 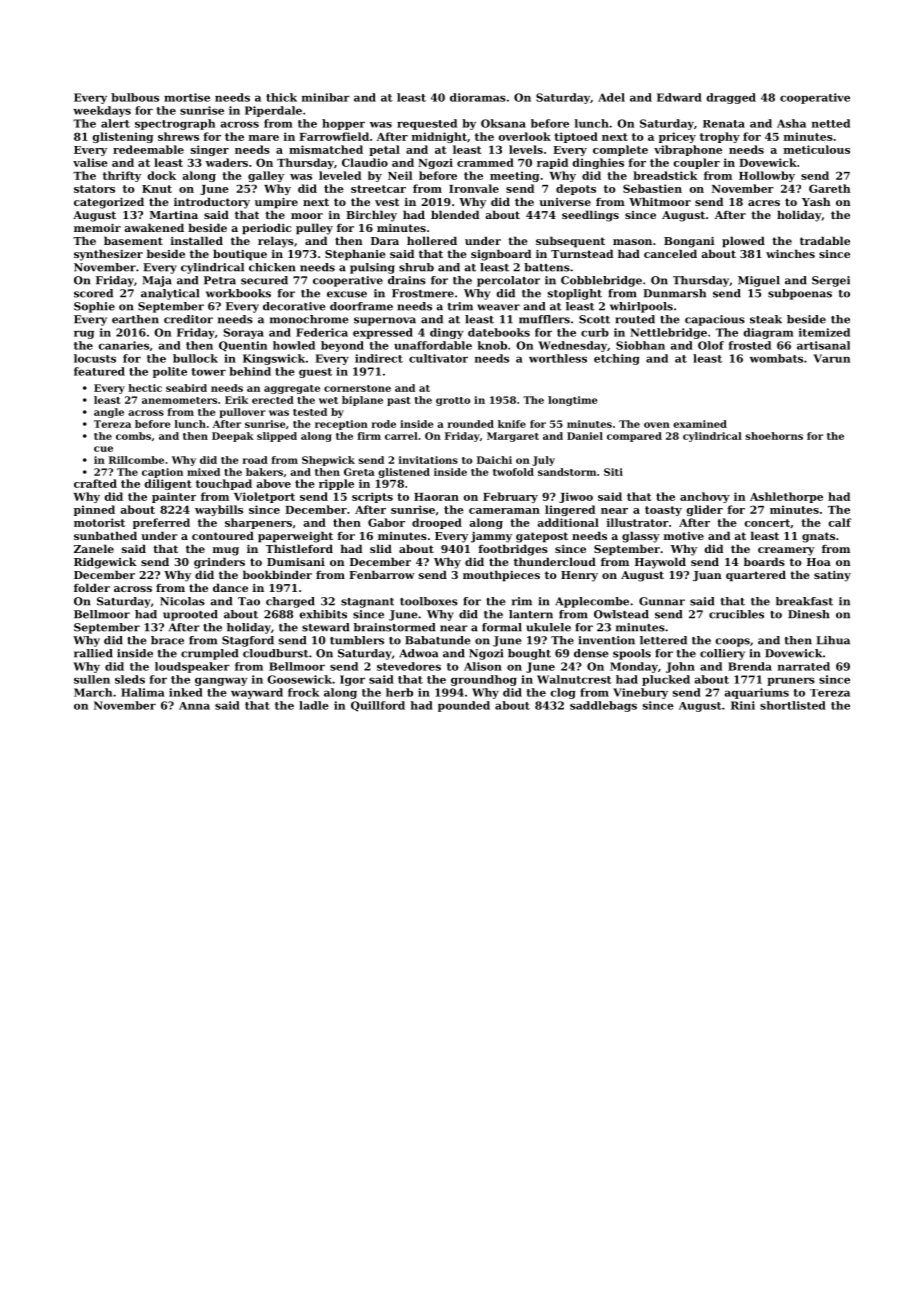 I want to click on compared, so click(x=634, y=437).
